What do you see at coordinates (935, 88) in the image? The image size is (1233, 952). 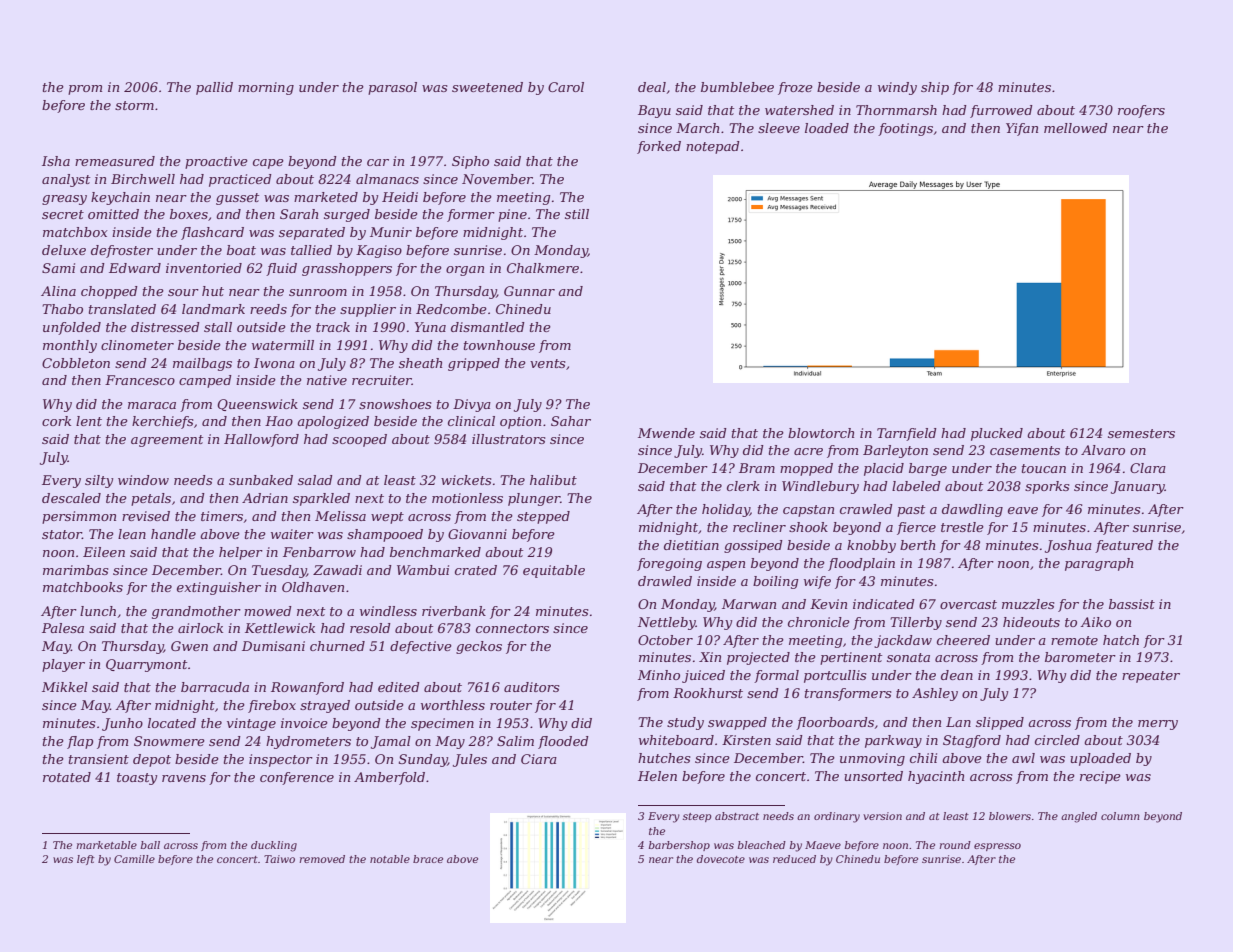 I see `ship` at bounding box center [935, 88].
